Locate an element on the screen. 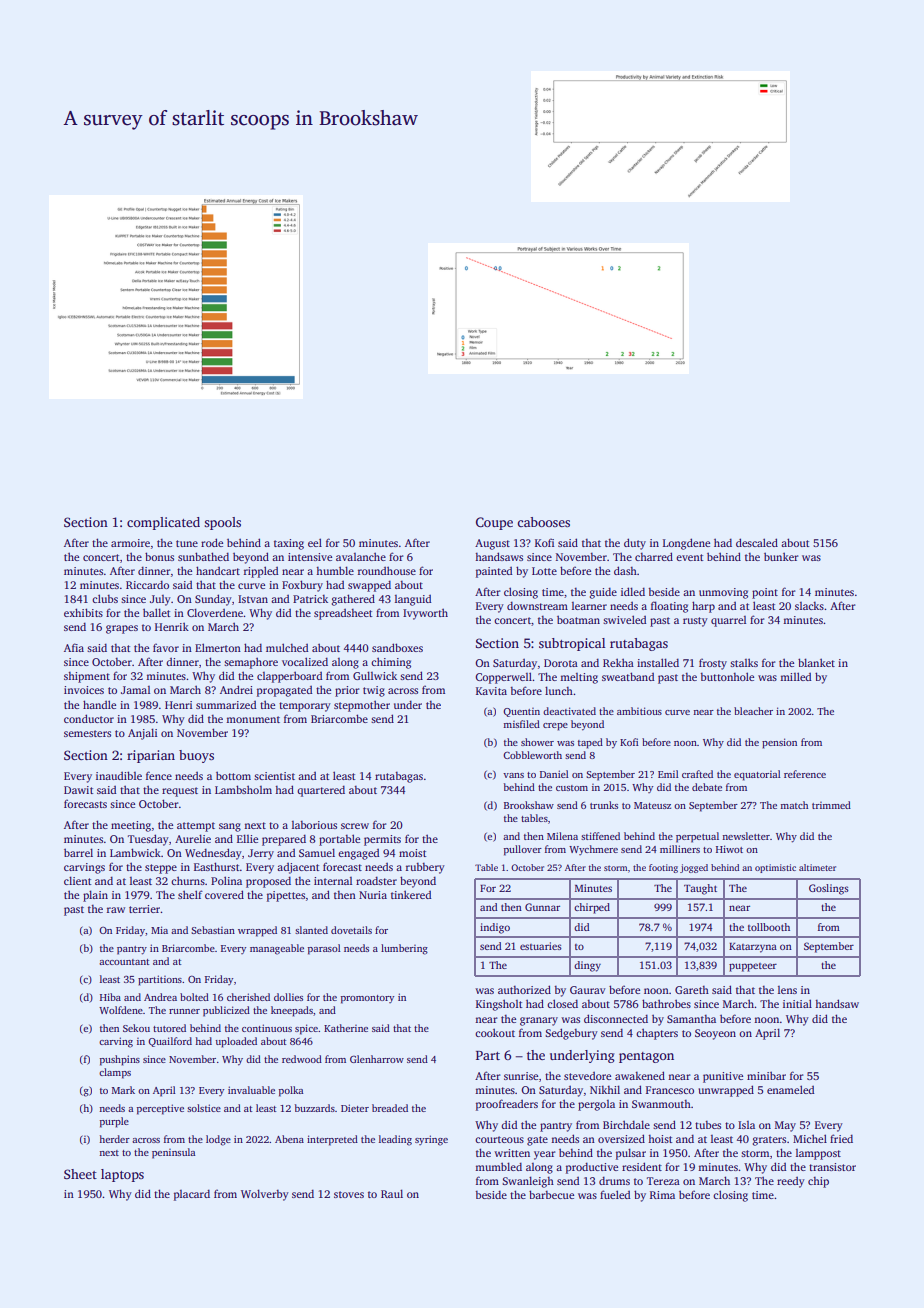  descaled is located at coordinates (757, 542).
